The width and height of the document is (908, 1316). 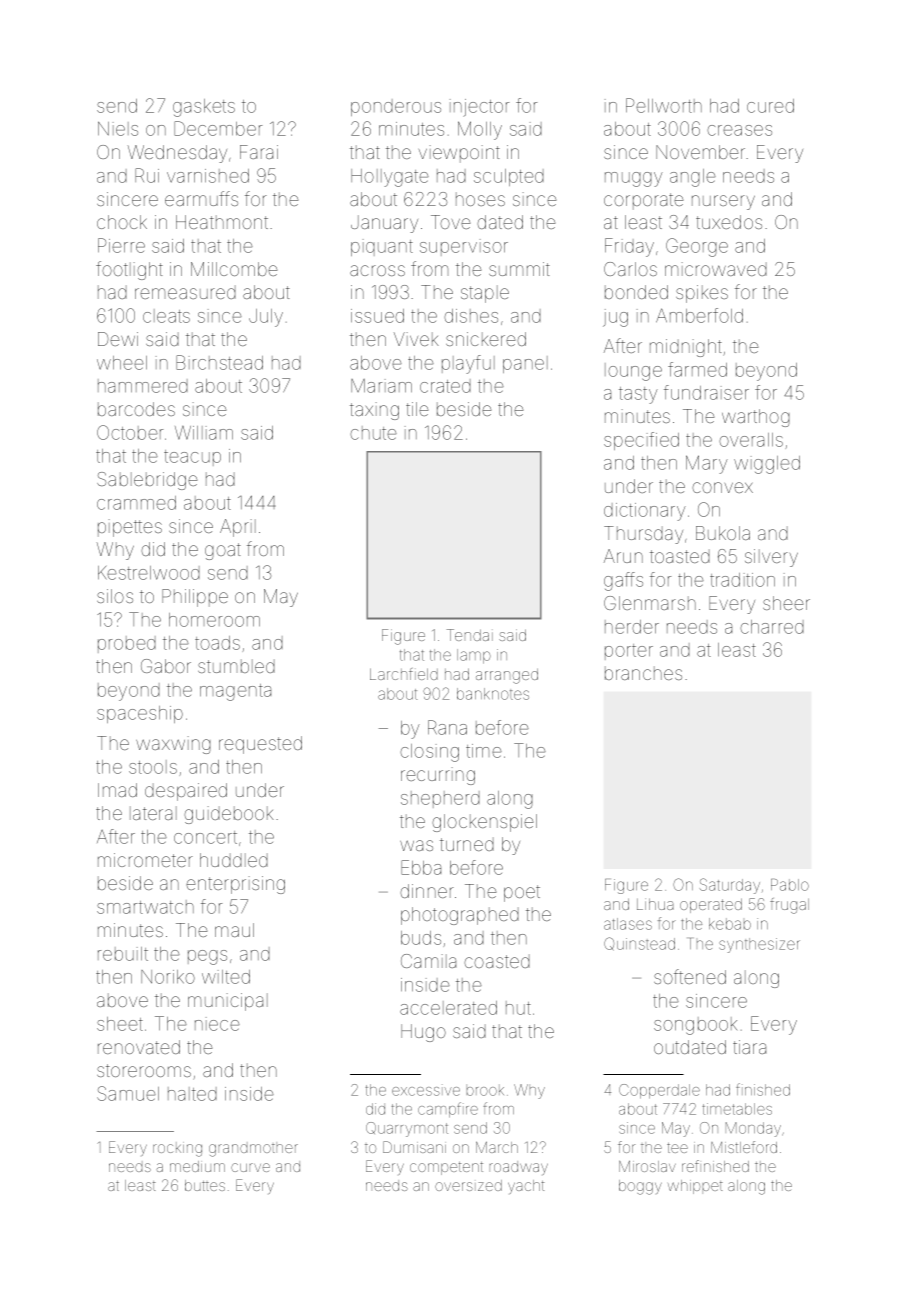 I want to click on closing, so click(x=429, y=753).
